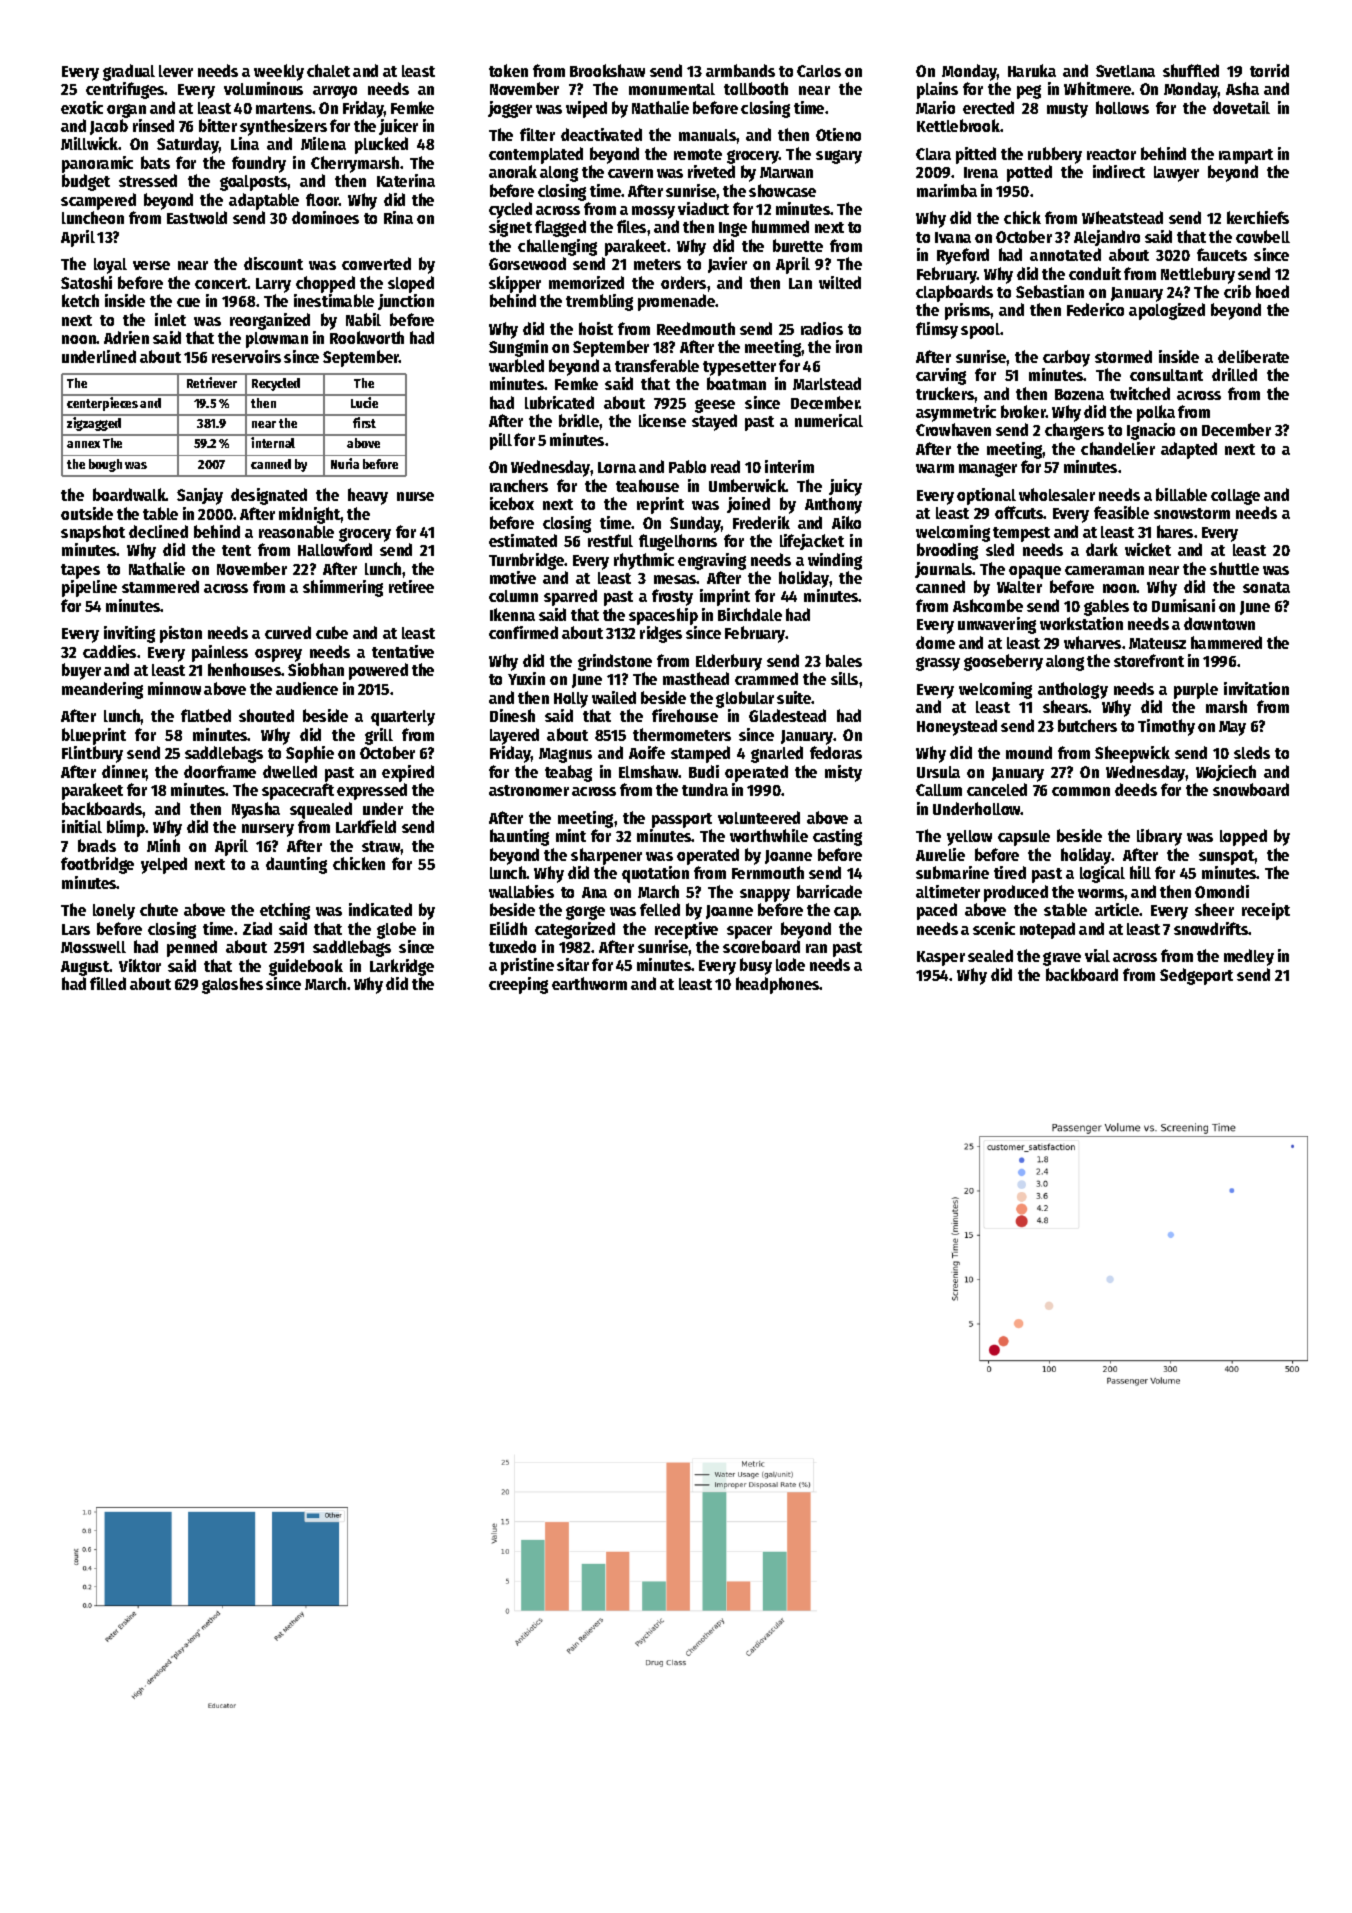 The width and height of the document is (1352, 1913). What do you see at coordinates (1269, 70) in the document?
I see `torrid` at bounding box center [1269, 70].
